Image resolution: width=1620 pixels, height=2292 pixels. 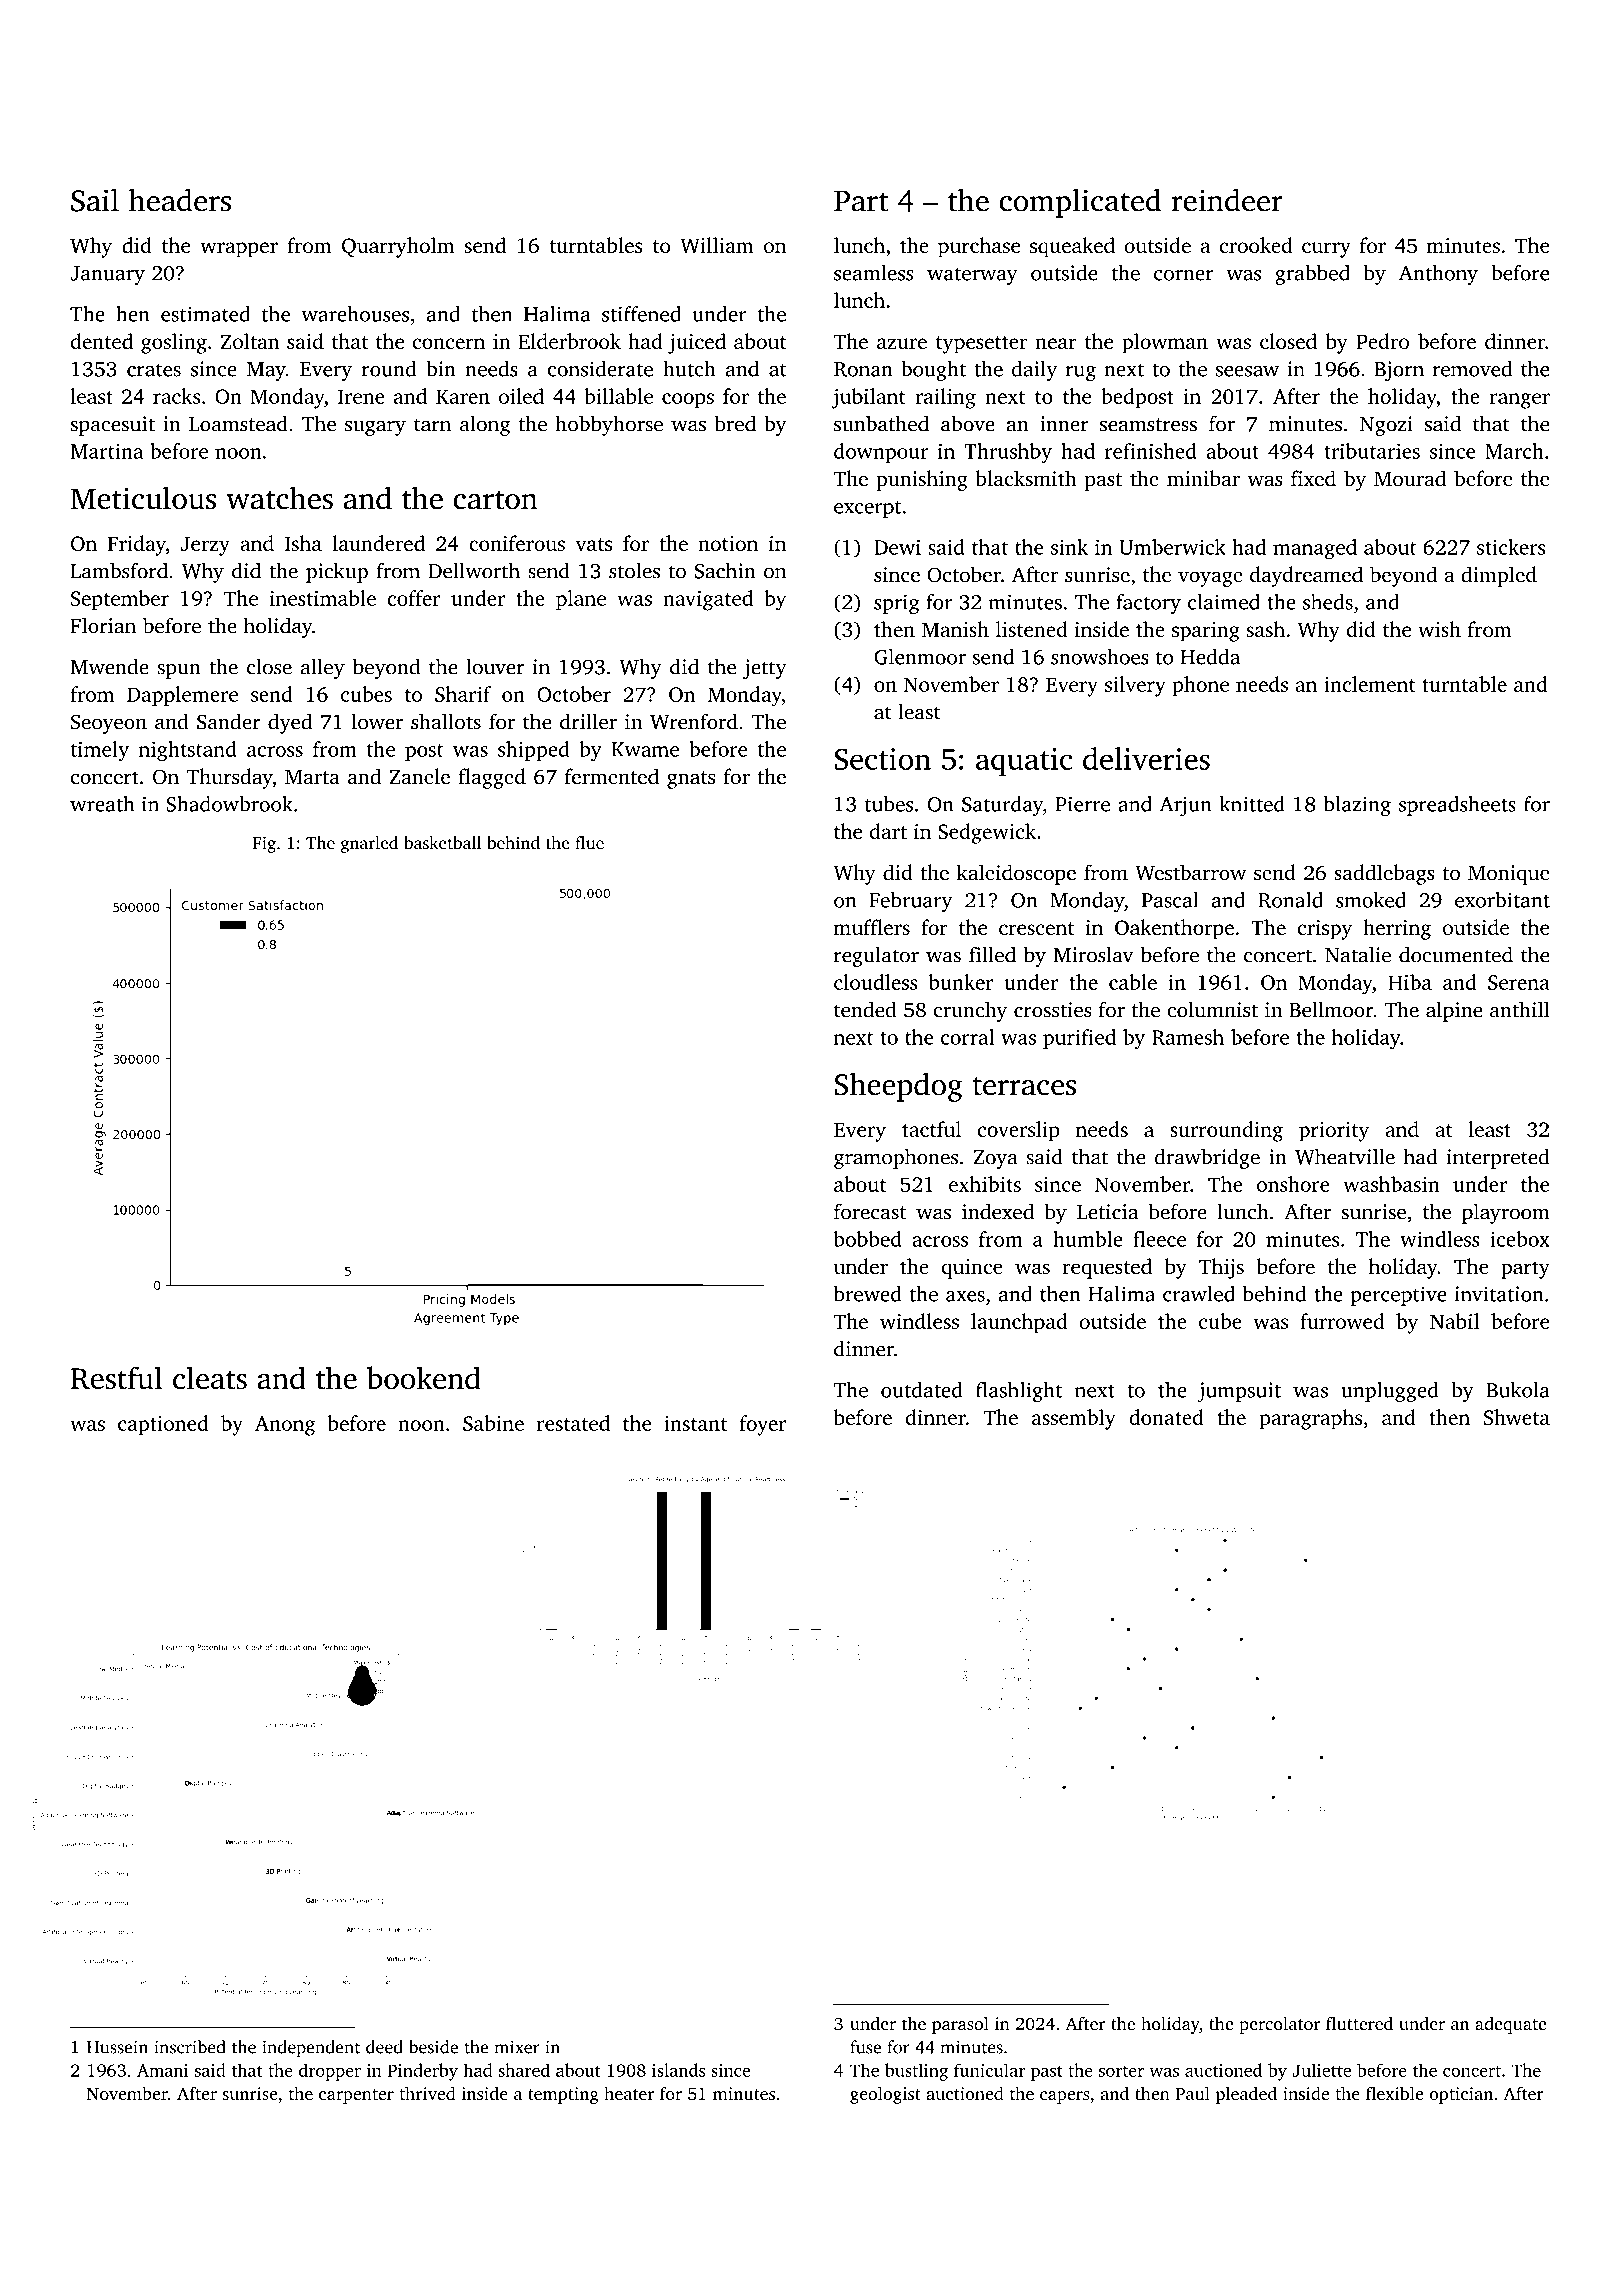 I want to click on Anong, so click(x=285, y=1426).
